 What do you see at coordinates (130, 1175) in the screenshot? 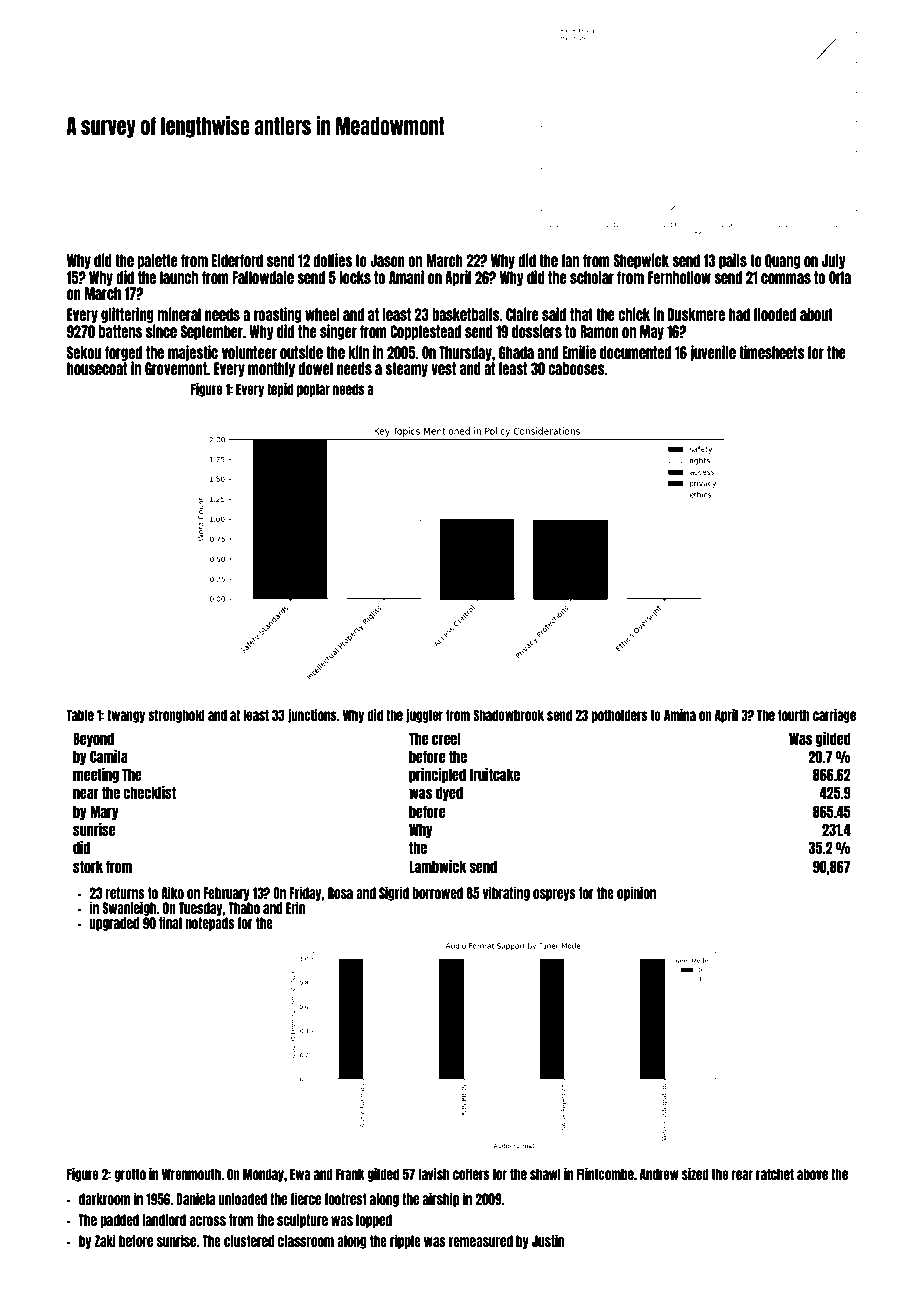
I see `grotto` at bounding box center [130, 1175].
